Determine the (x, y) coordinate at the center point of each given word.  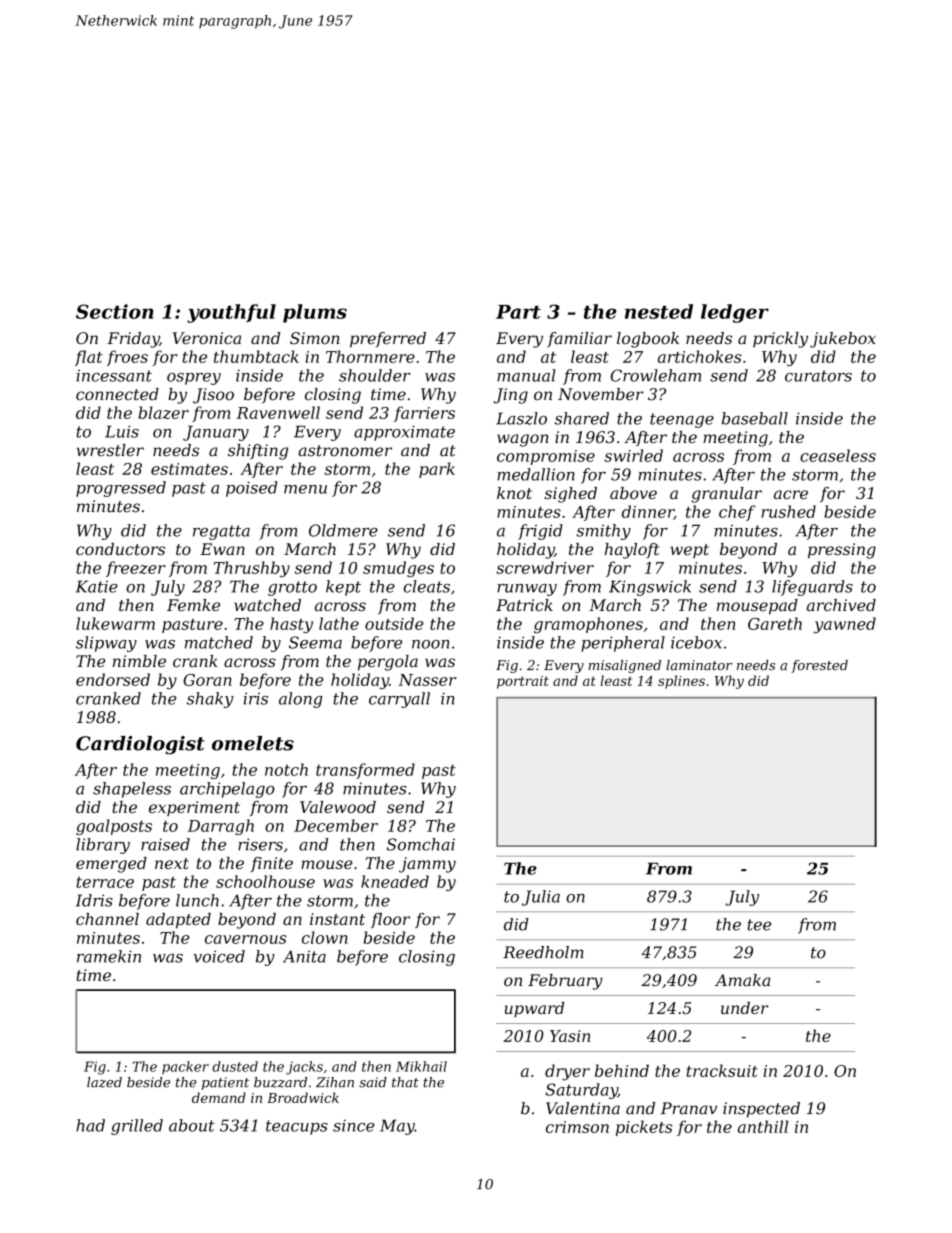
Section (114, 311)
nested (659, 311)
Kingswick (650, 588)
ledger (735, 313)
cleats (427, 586)
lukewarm (115, 623)
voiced (219, 956)
